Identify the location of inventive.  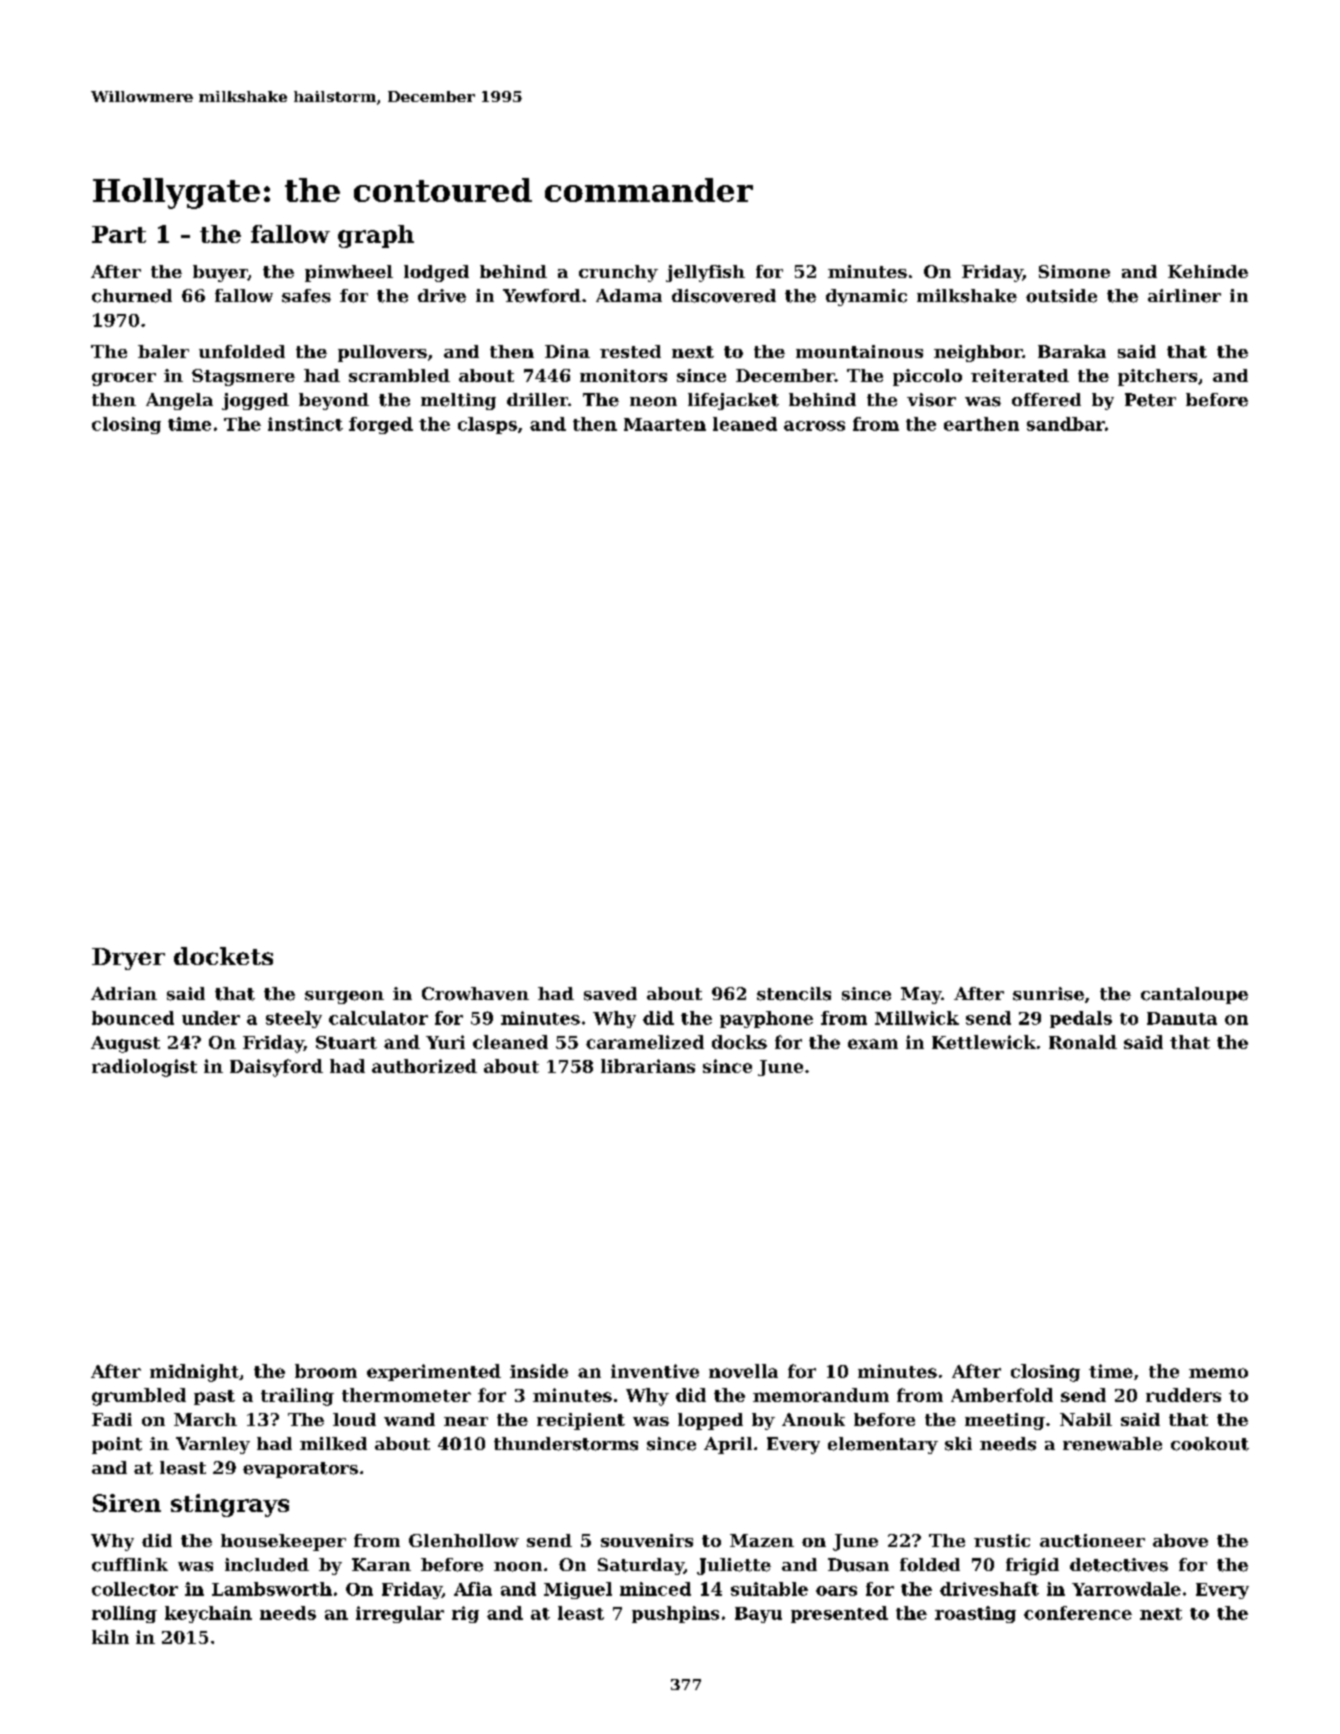
(655, 1371).
